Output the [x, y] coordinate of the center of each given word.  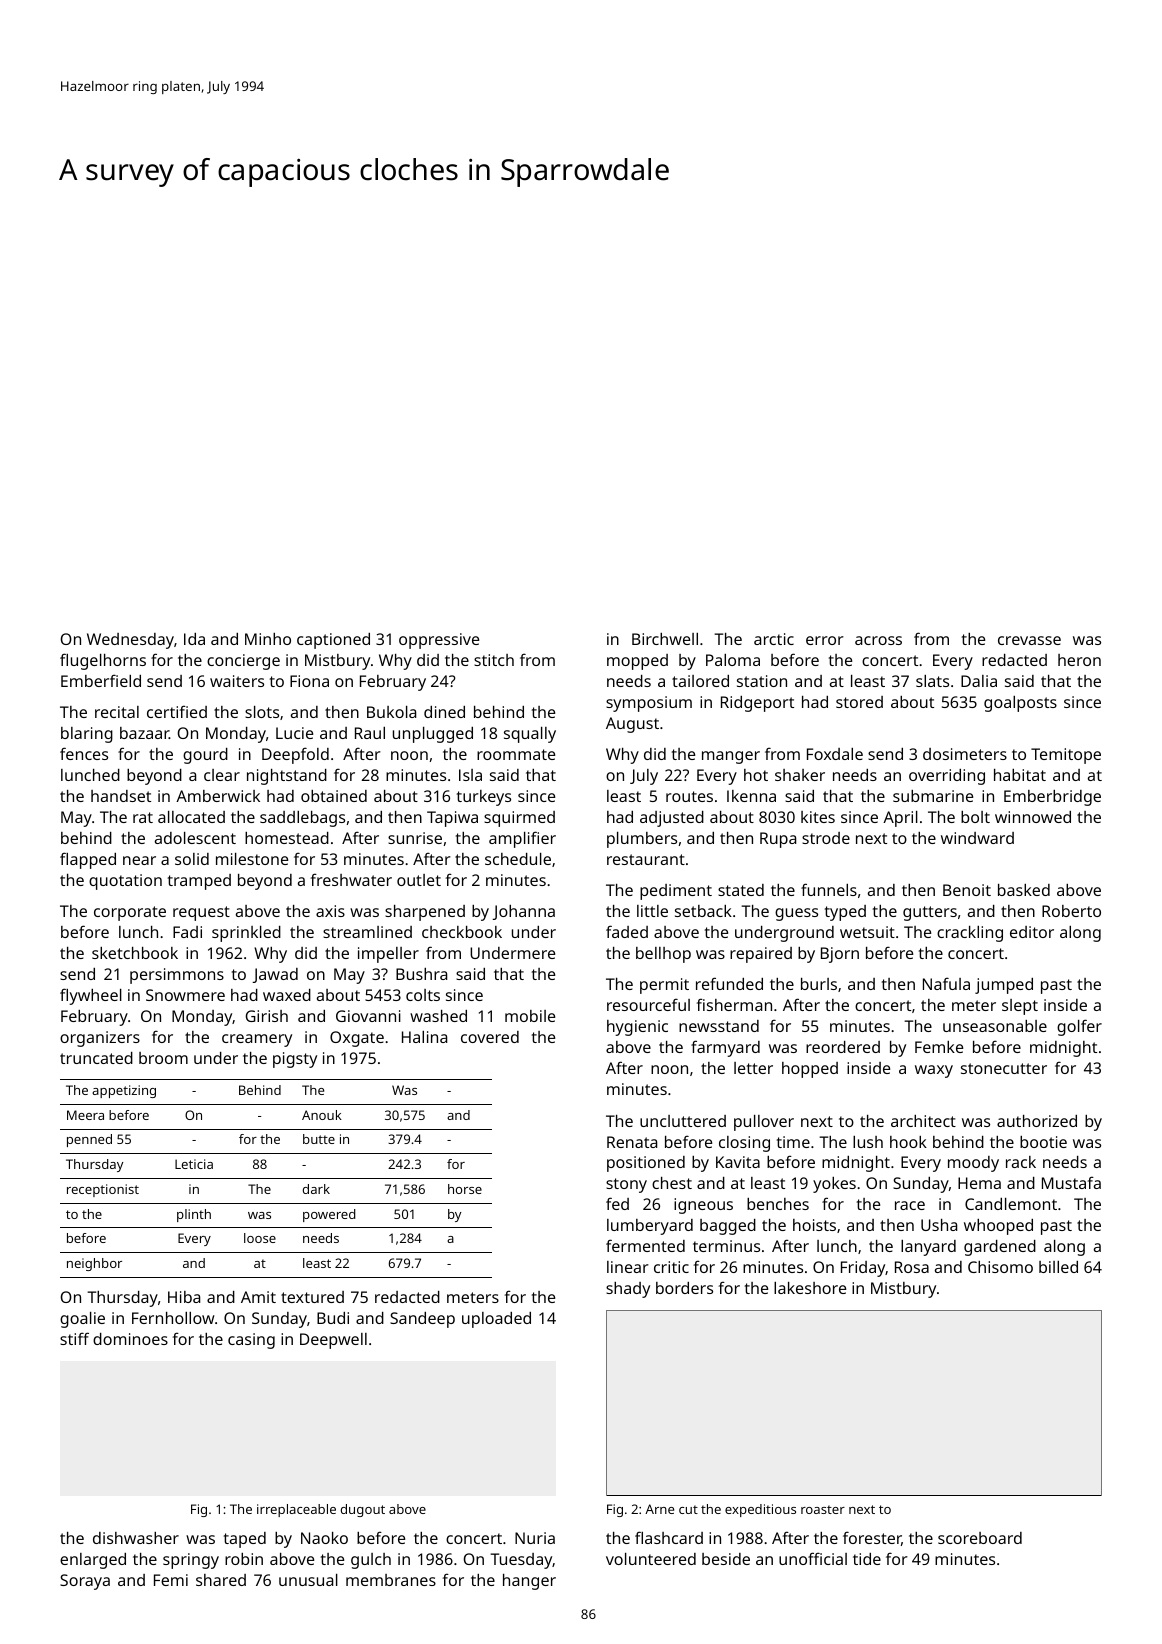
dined [444, 712]
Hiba [184, 1297]
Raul [370, 733]
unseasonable [995, 1026]
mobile [530, 1016]
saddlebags [302, 819]
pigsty [295, 1060]
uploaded [496, 1320]
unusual [308, 1580]
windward [977, 838]
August [632, 725]
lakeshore [810, 1288]
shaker [800, 775]
